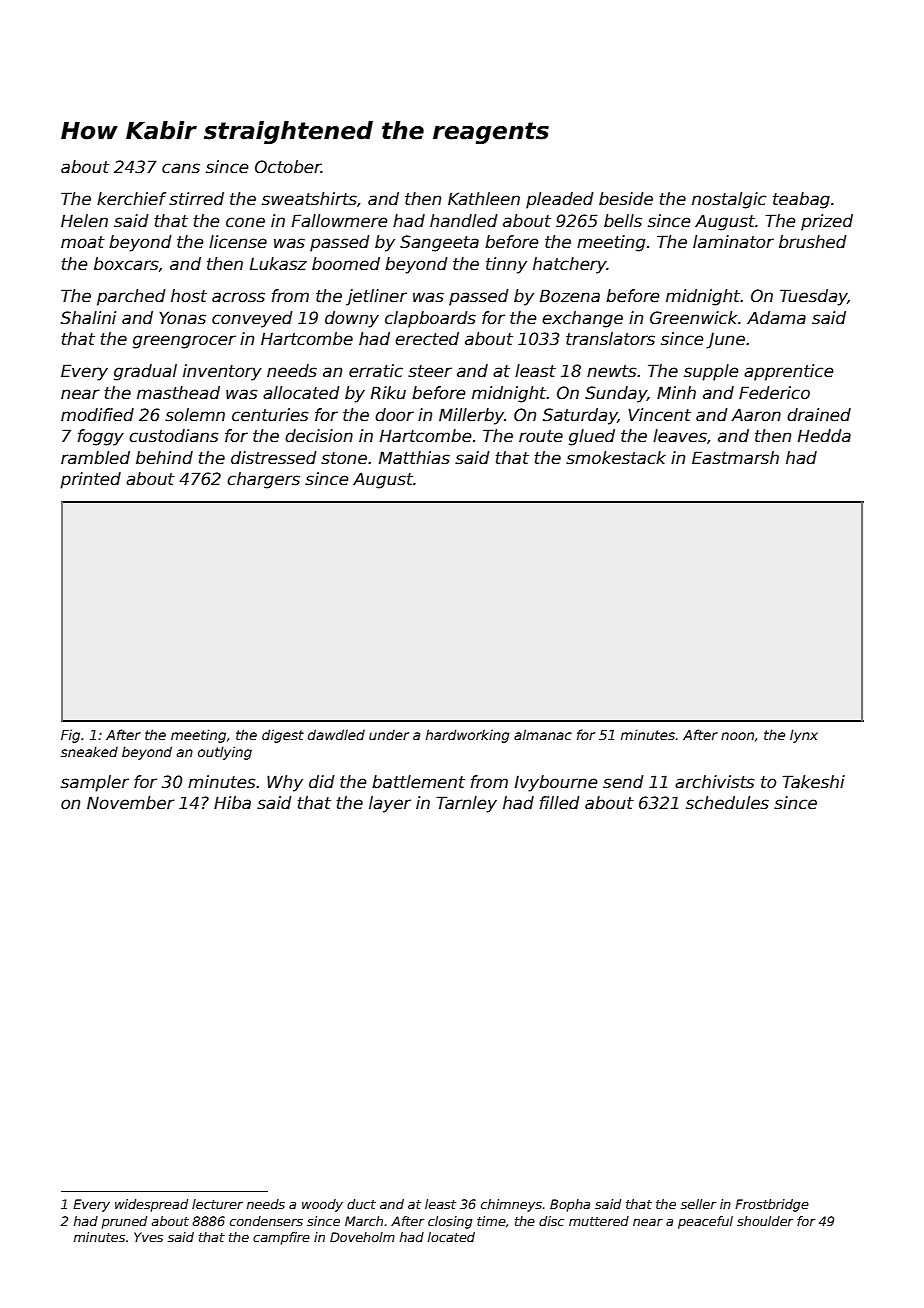 This screenshot has height=1308, width=924. Describe the element at coordinates (616, 458) in the screenshot. I see `smokestack` at that location.
